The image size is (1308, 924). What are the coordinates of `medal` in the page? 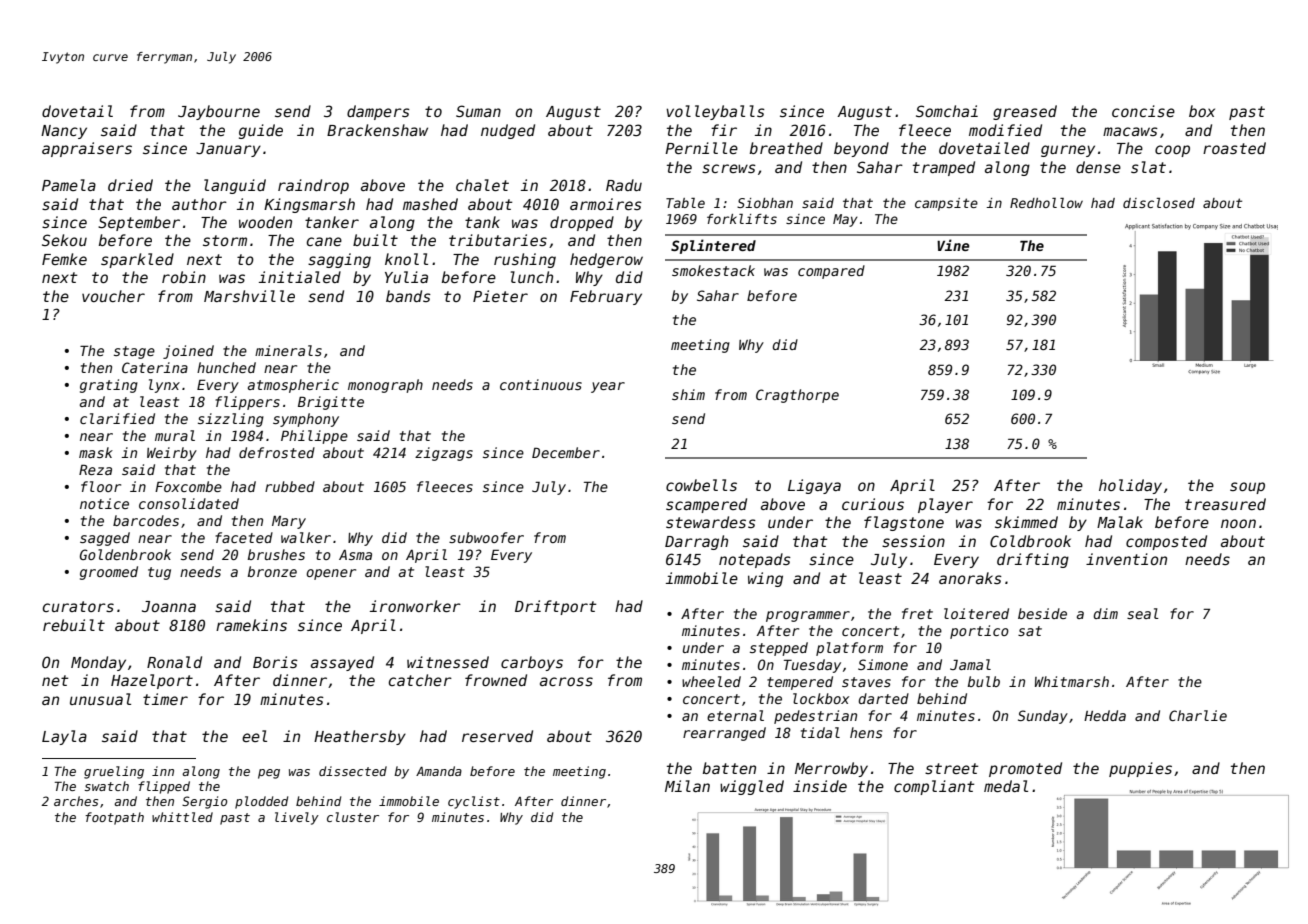 It's located at (1006, 786).
